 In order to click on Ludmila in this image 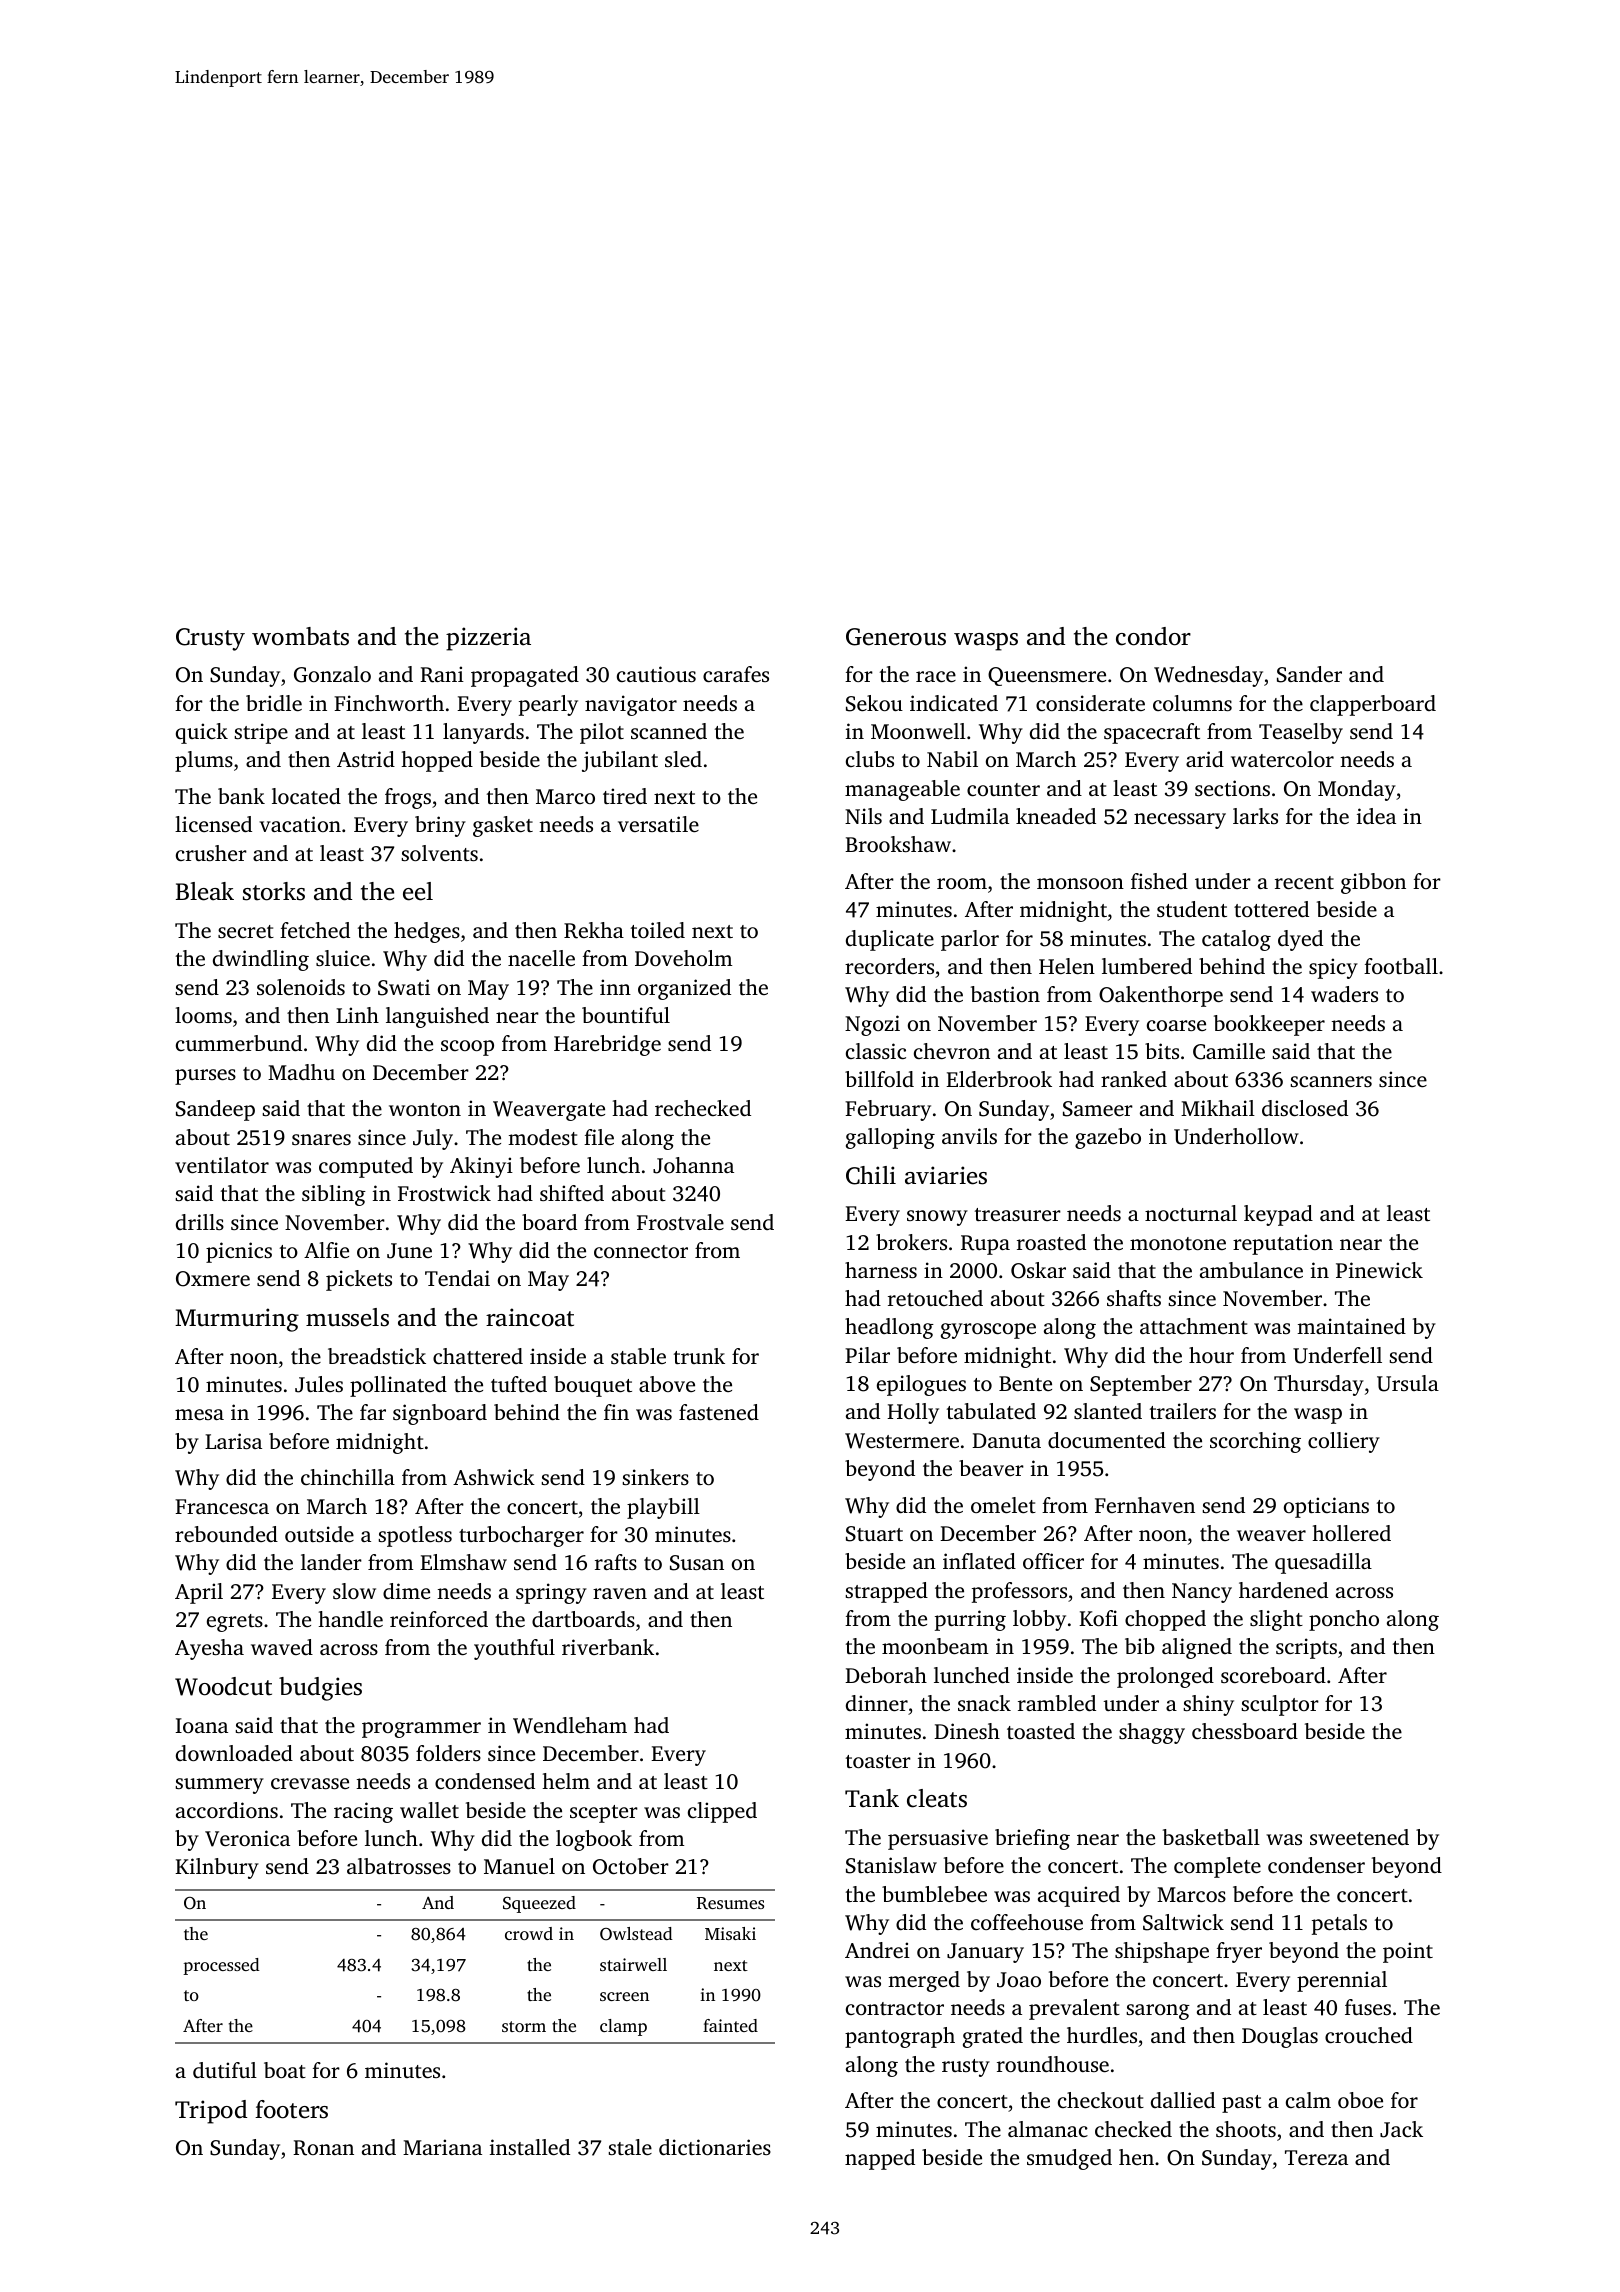, I will do `click(970, 816)`.
